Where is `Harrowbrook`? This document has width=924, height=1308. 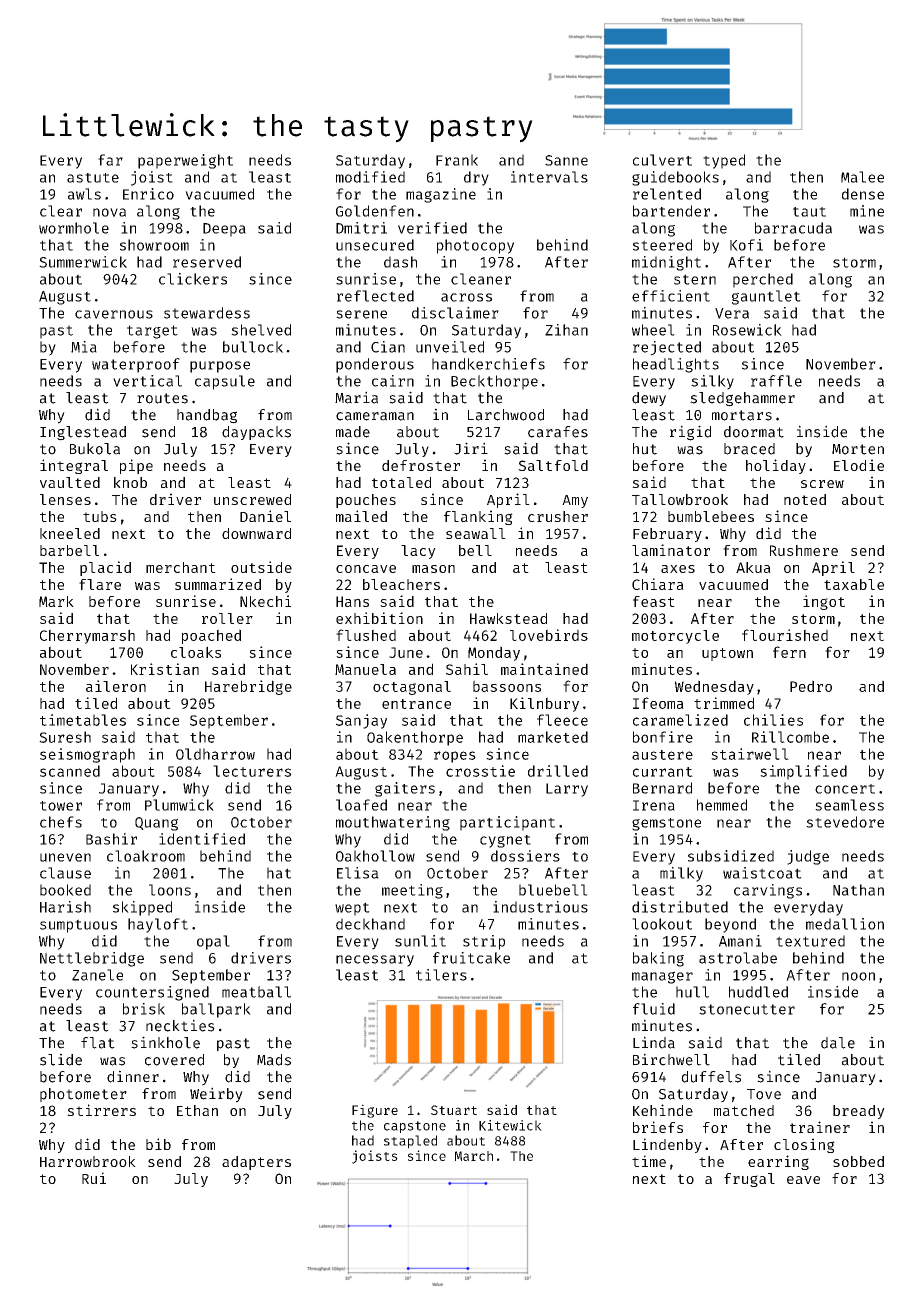 Harrowbrook is located at coordinates (88, 1161).
